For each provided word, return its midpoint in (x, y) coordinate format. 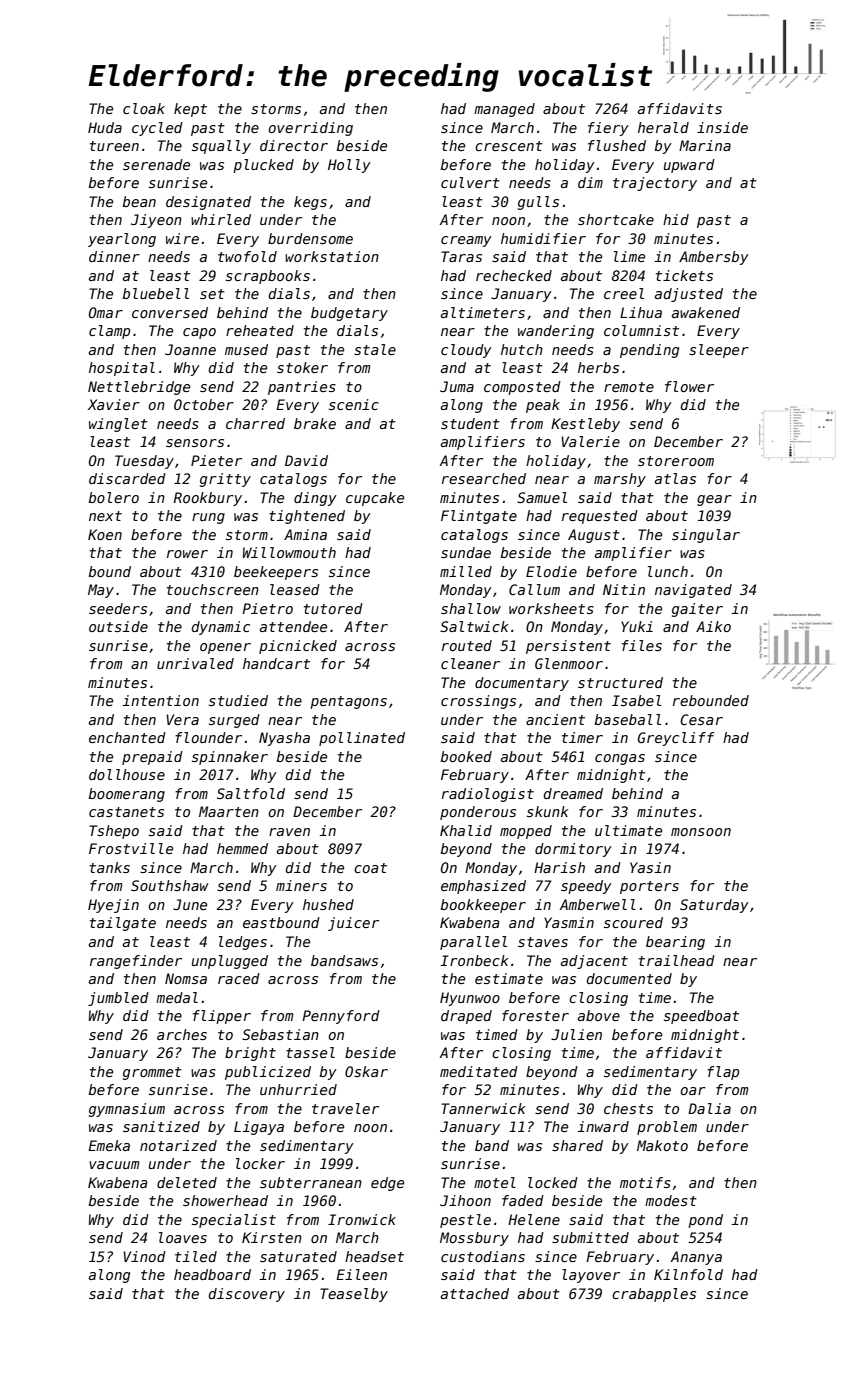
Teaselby (354, 1295)
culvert (470, 182)
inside (722, 127)
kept (190, 110)
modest (671, 1200)
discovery (247, 1295)
